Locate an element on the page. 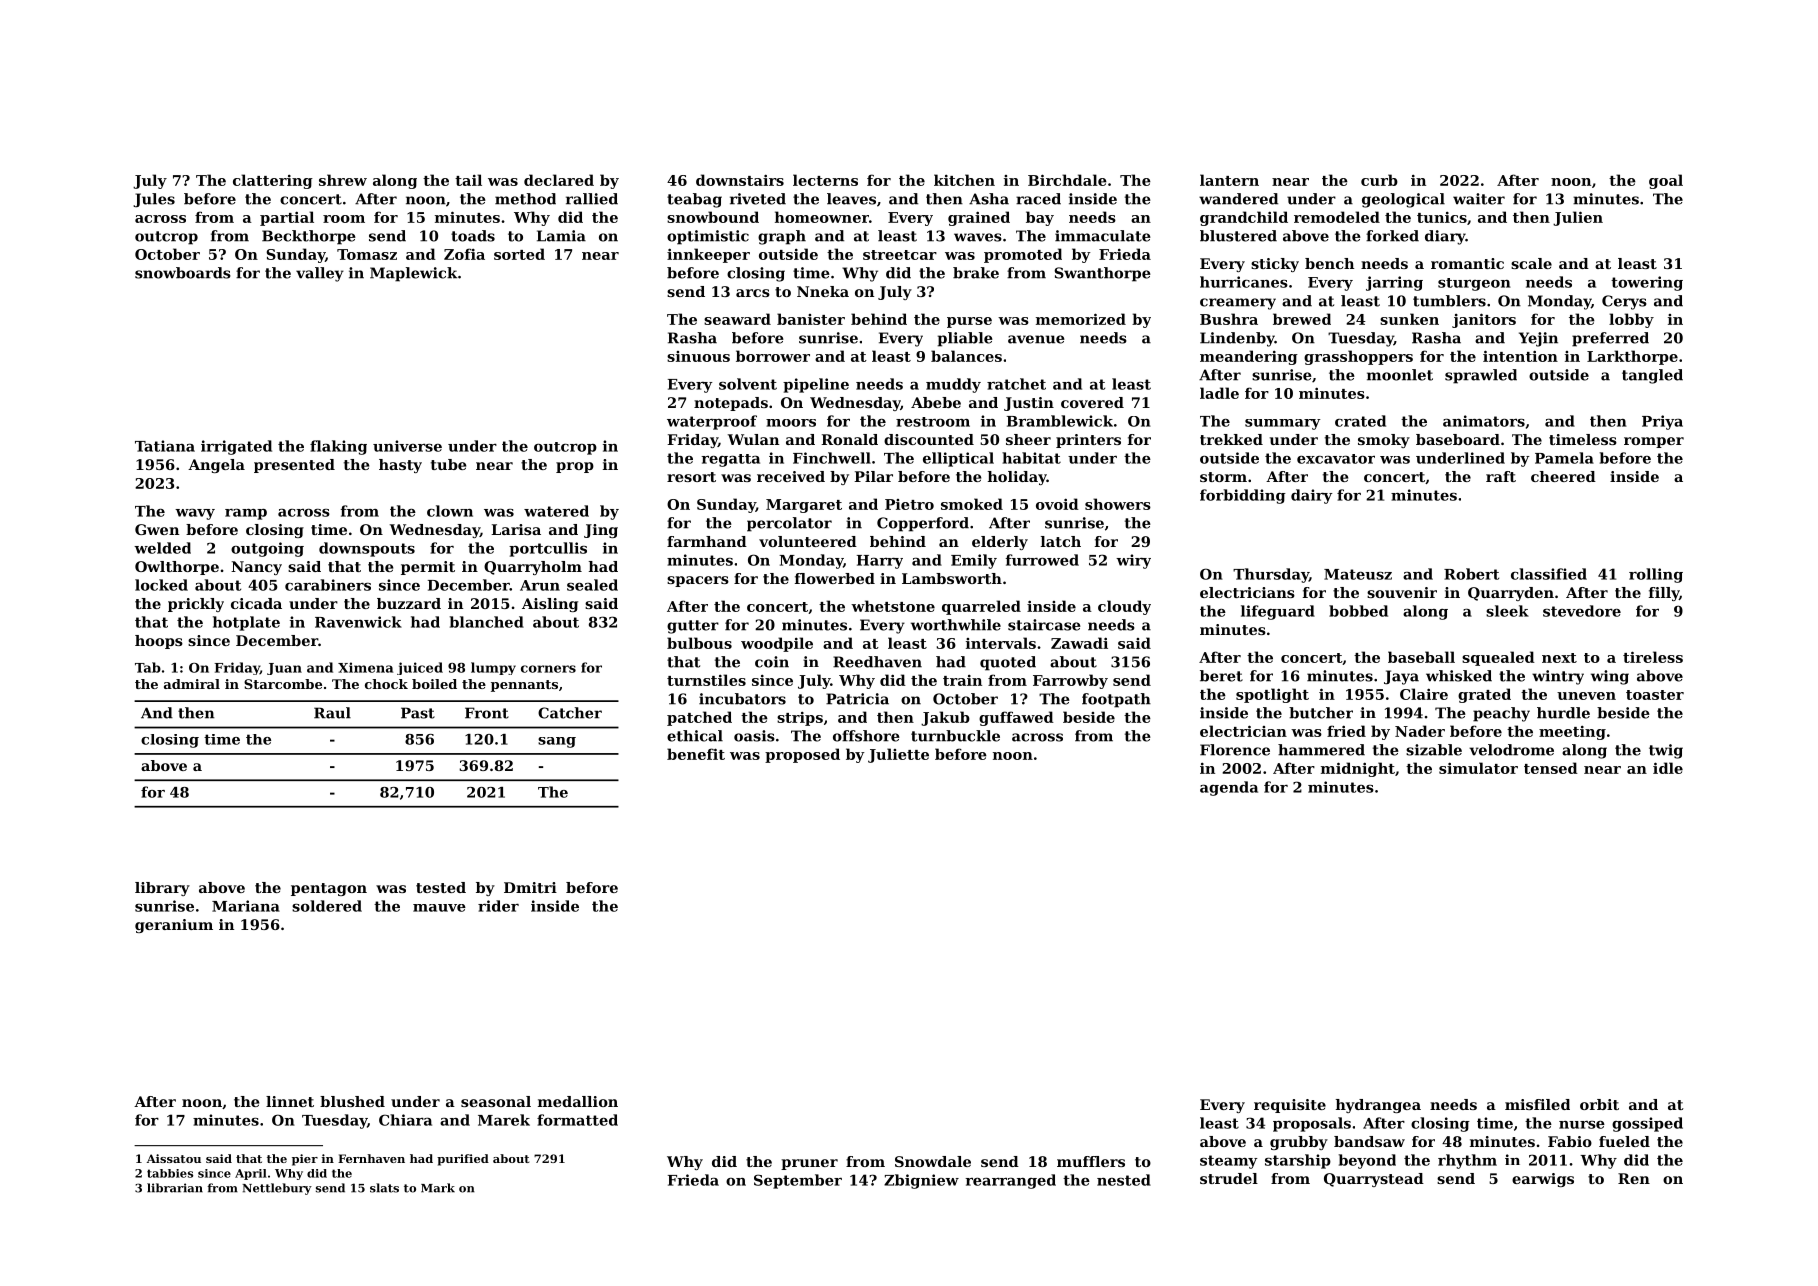 The image size is (1818, 1286). orbit is located at coordinates (1599, 1104).
